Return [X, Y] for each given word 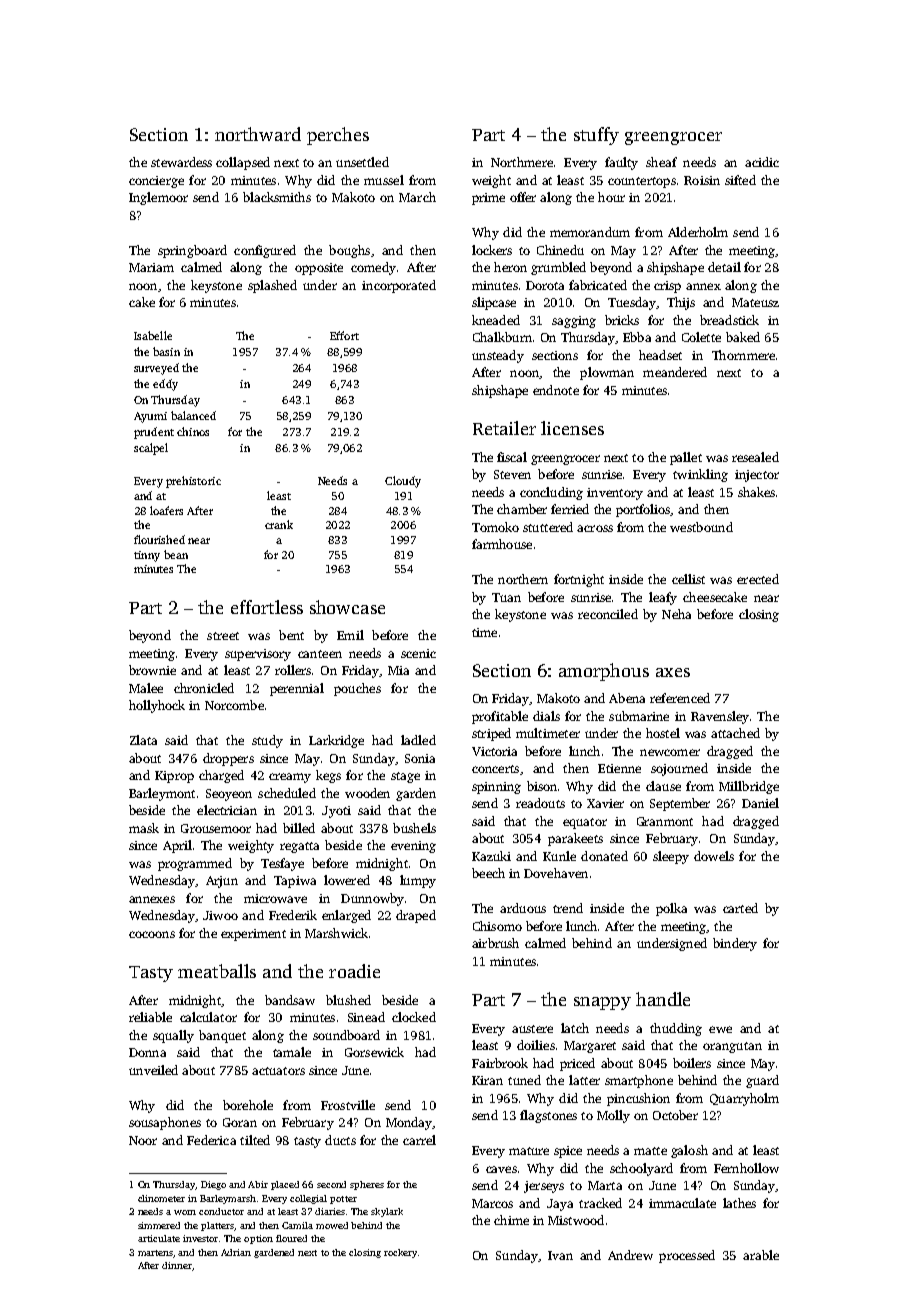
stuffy [596, 136]
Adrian [236, 1252]
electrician [227, 810]
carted [740, 908]
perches [338, 136]
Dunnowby [372, 899]
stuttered [548, 527]
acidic [762, 162]
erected [758, 579]
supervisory [258, 655]
